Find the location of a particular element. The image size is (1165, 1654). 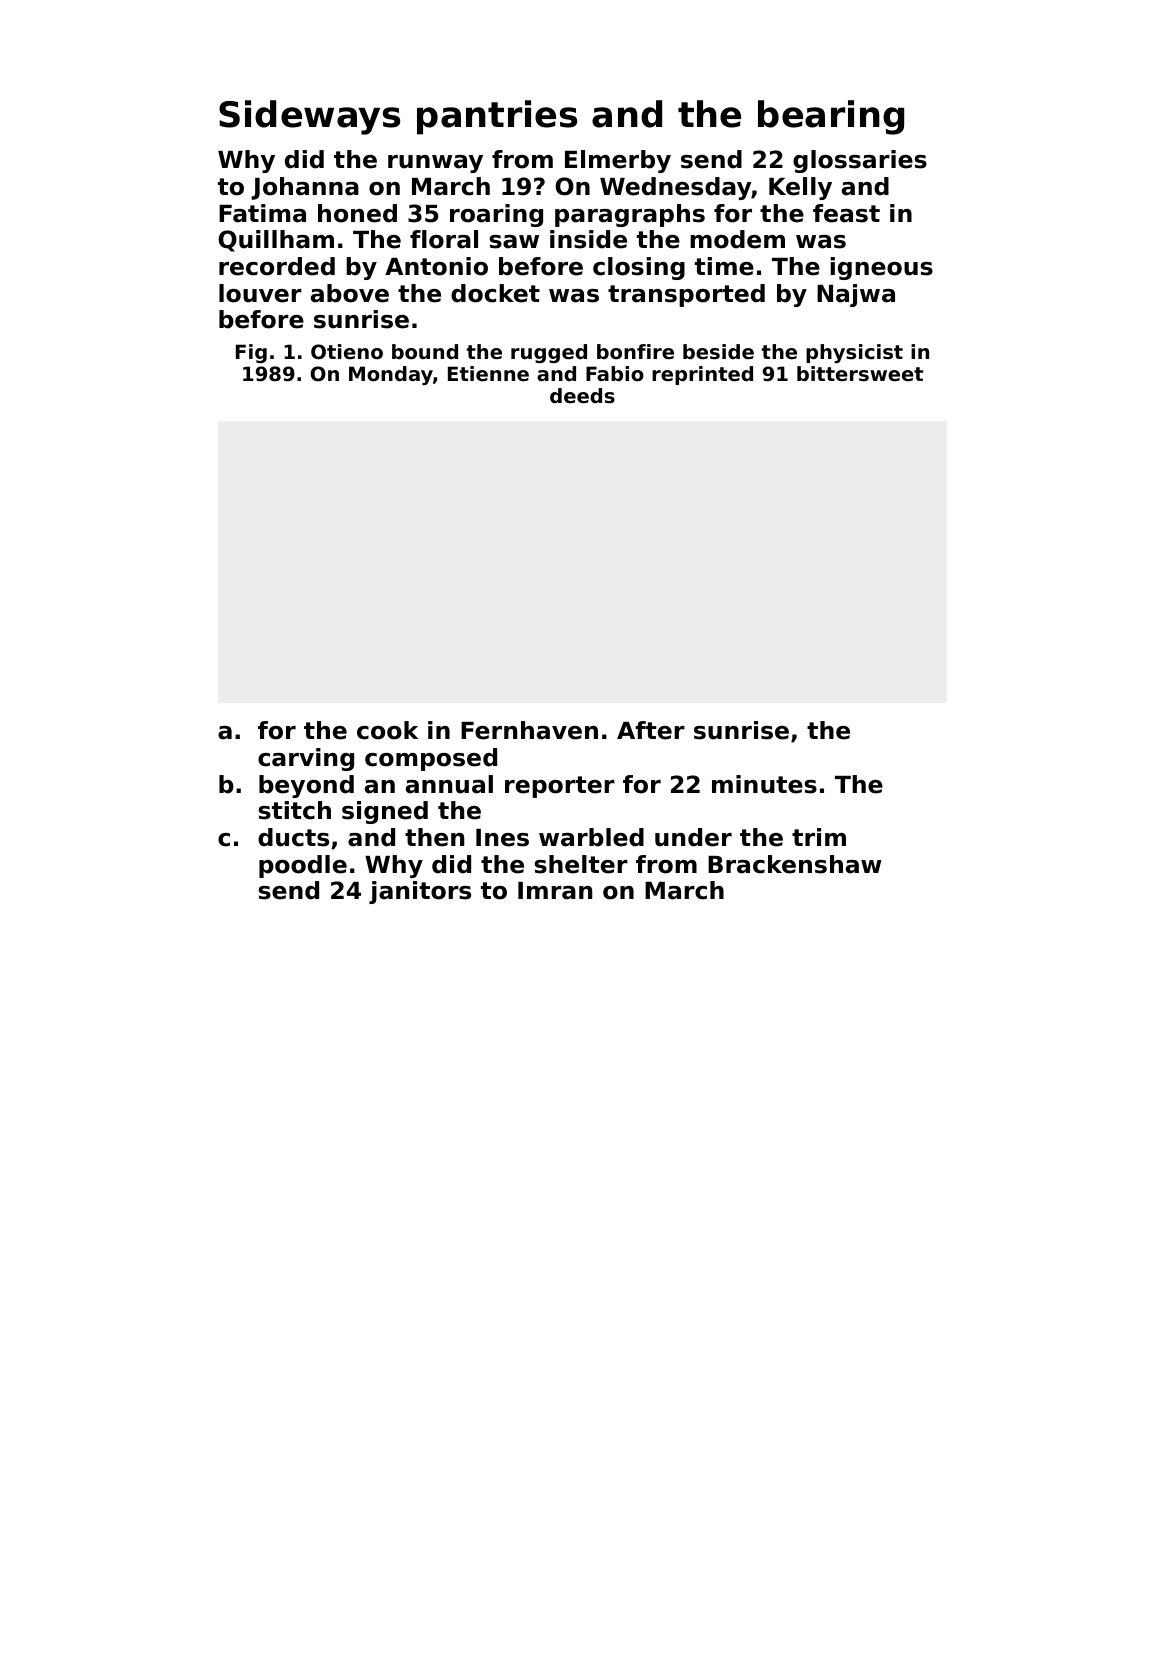

physicist is located at coordinates (854, 353).
